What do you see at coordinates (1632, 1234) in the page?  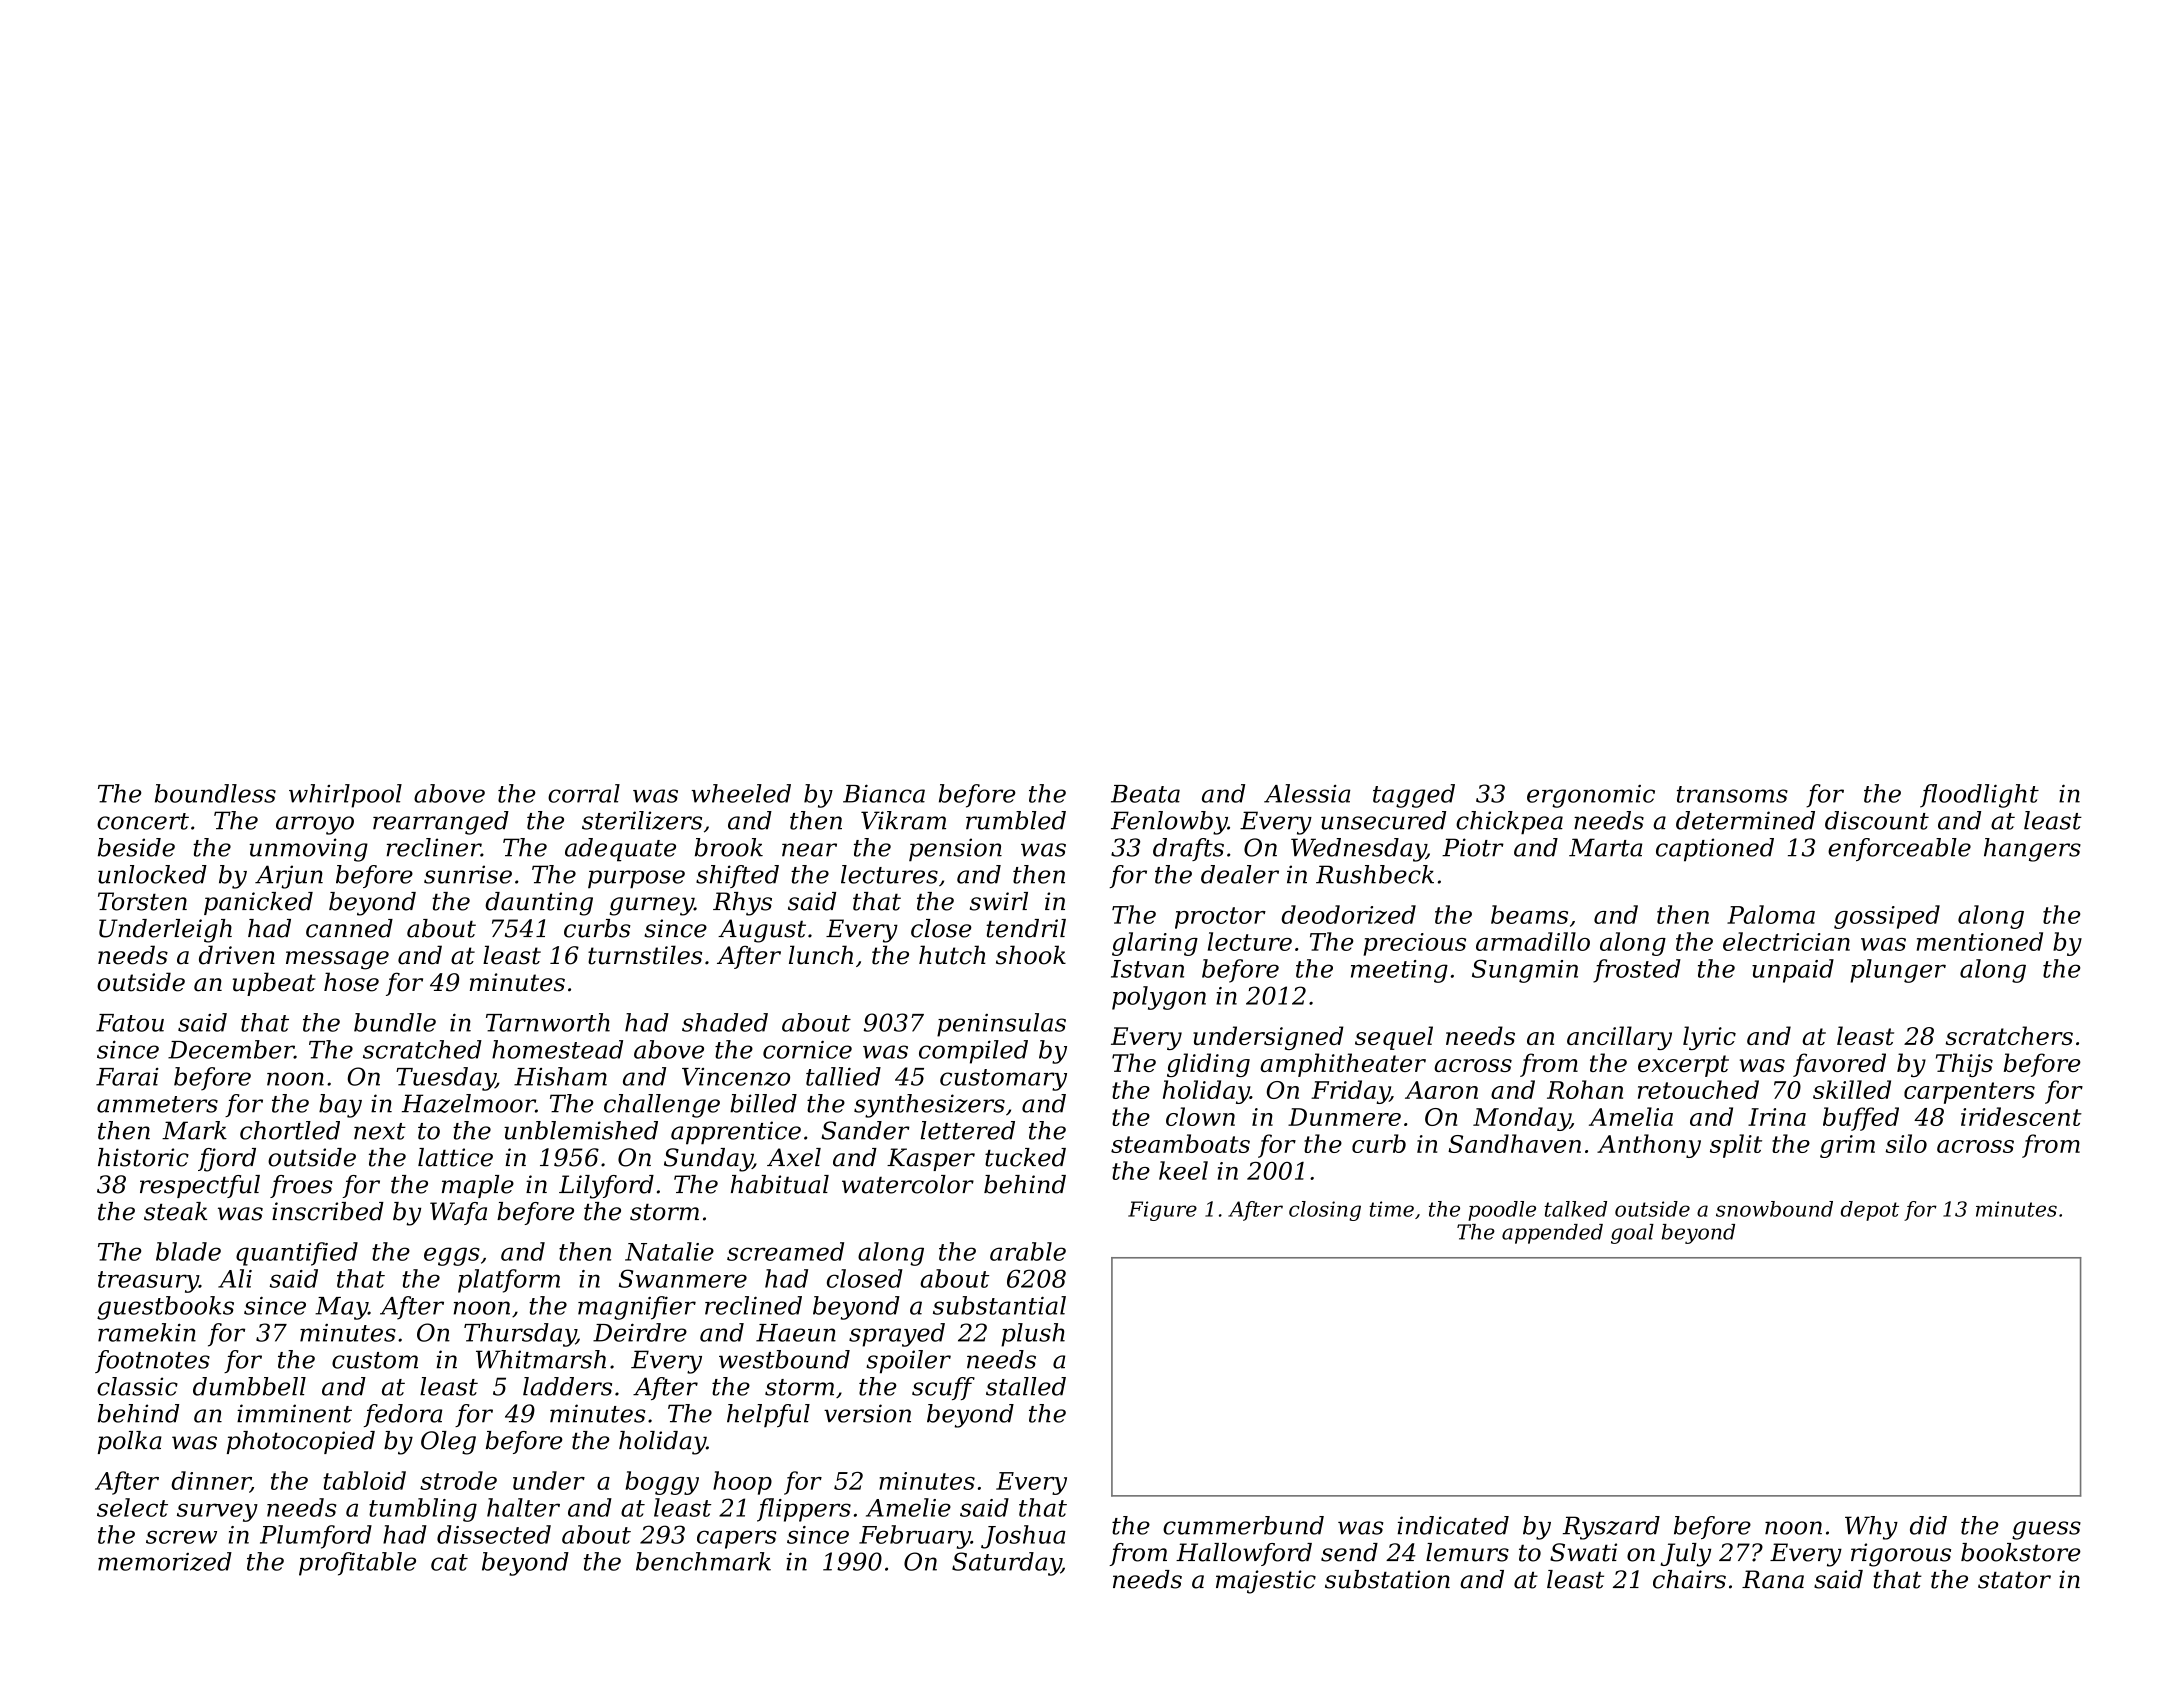 I see `goal` at bounding box center [1632, 1234].
